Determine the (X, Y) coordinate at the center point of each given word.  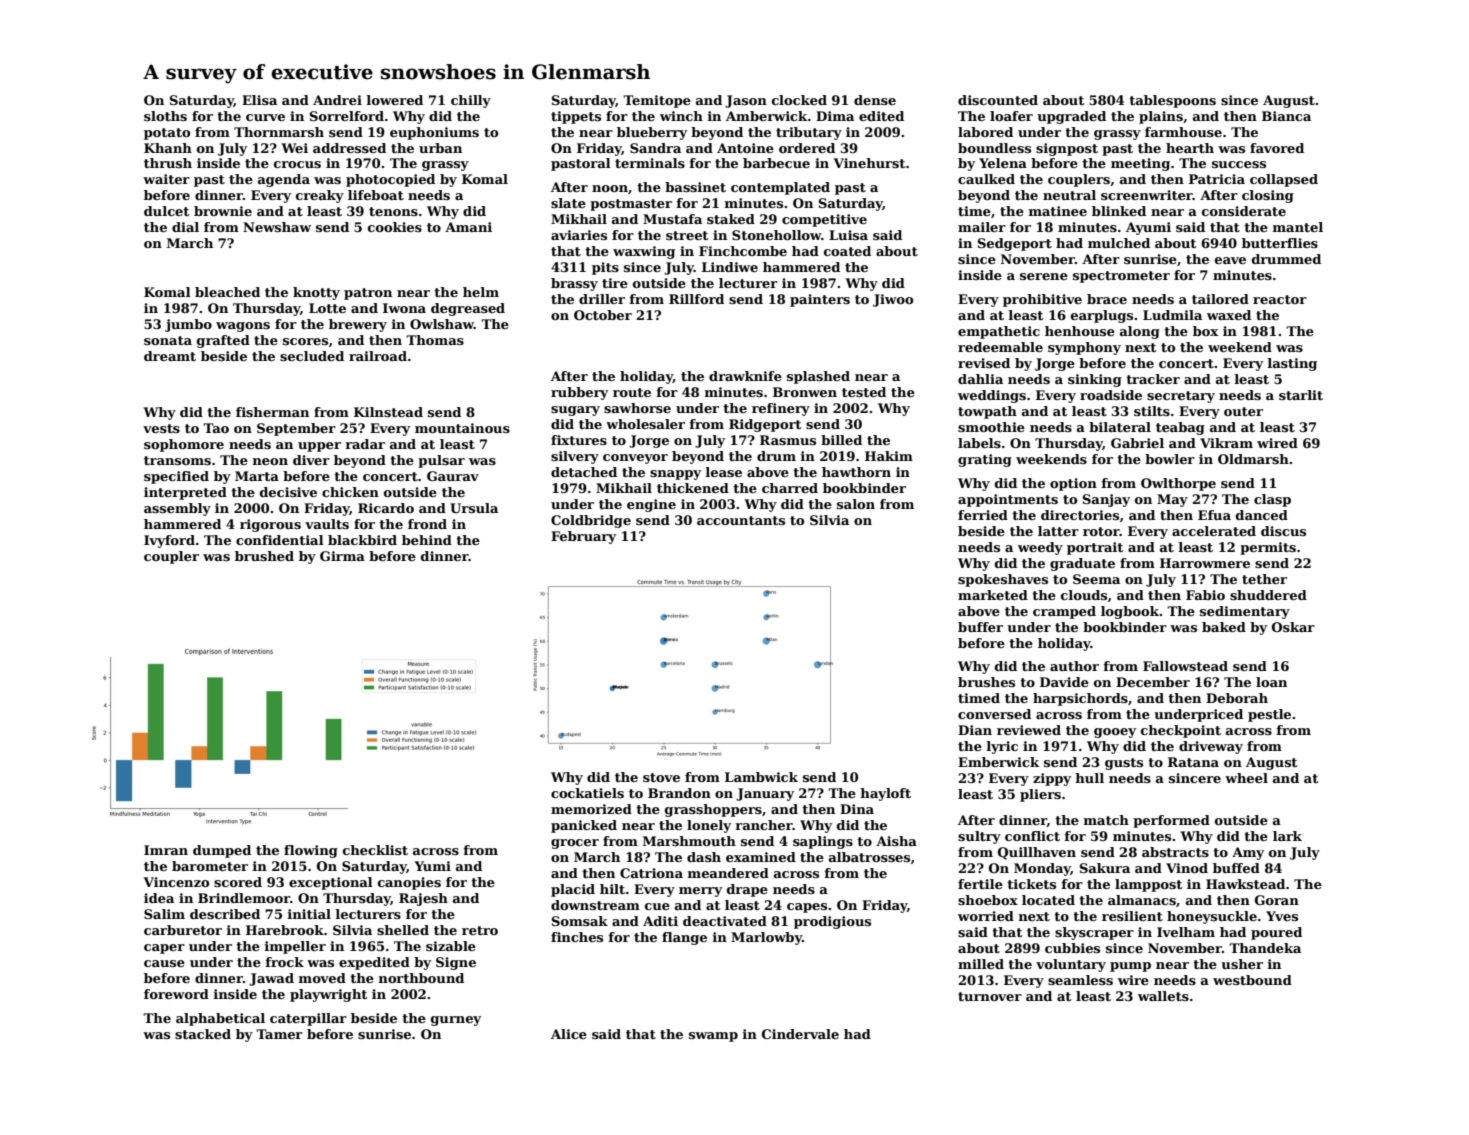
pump (1130, 967)
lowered (394, 100)
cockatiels (587, 793)
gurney (456, 1021)
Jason (746, 101)
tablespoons (1172, 101)
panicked (584, 826)
